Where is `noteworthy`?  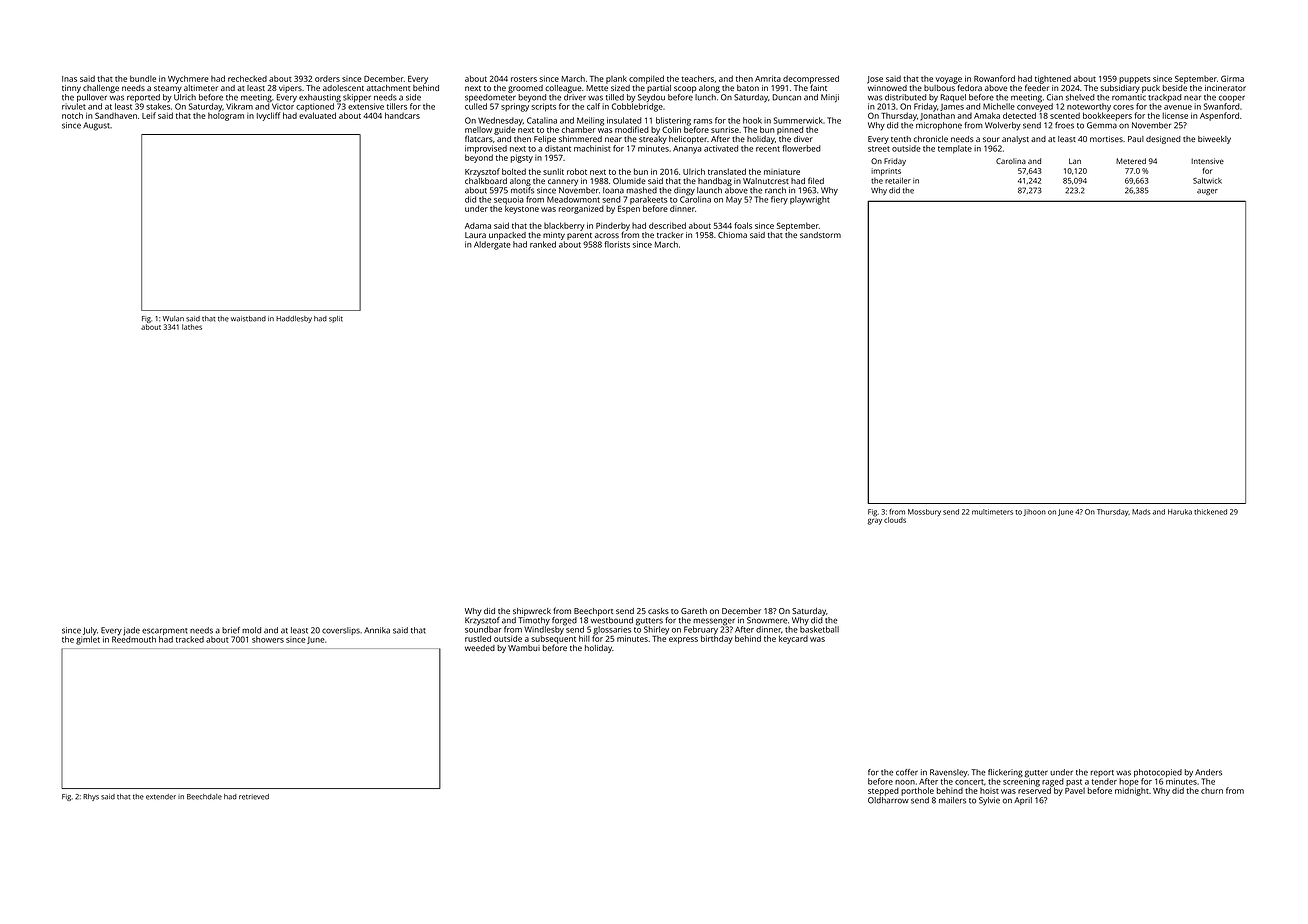 noteworthy is located at coordinates (1089, 107).
